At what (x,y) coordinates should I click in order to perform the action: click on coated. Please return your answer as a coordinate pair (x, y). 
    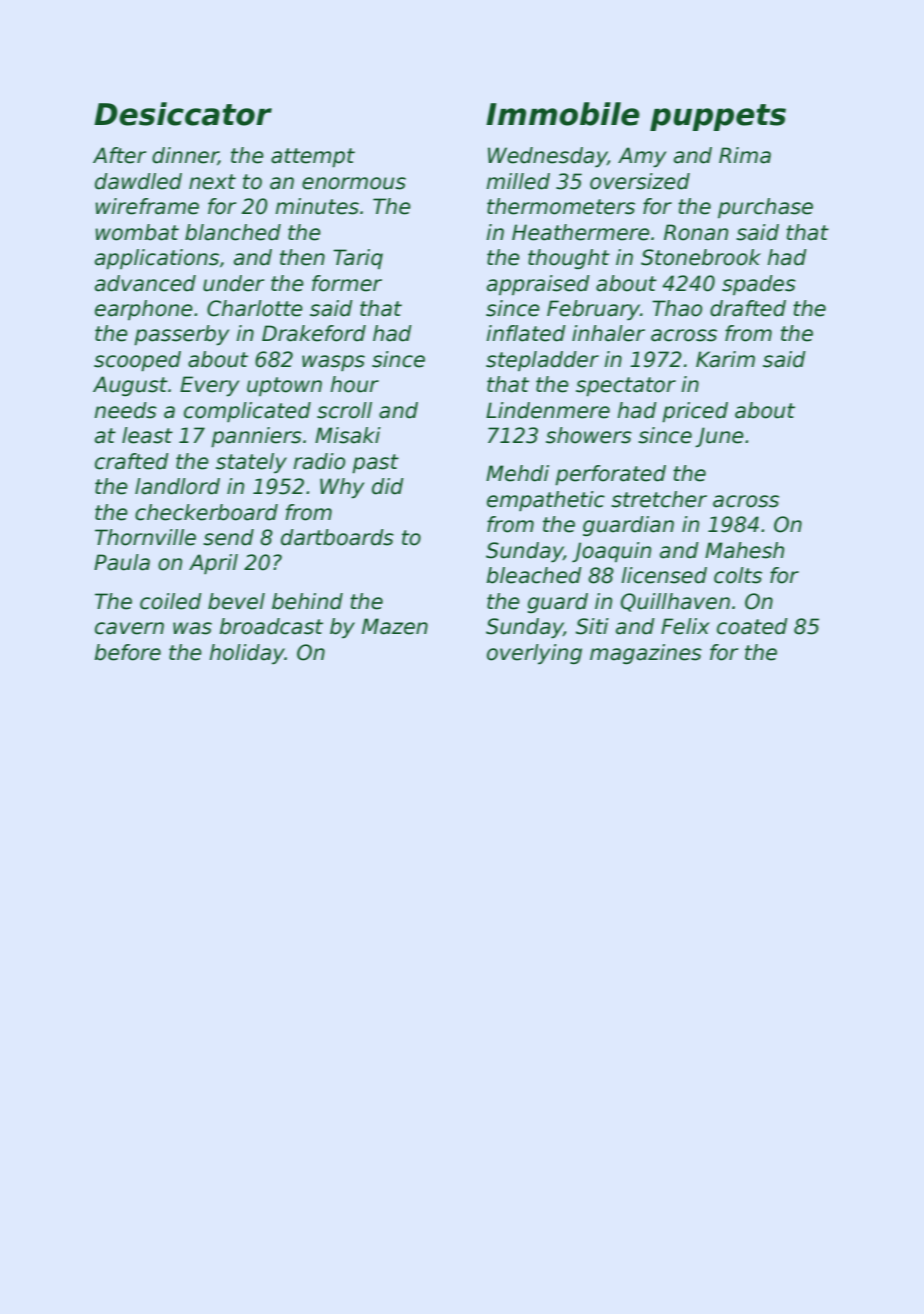
    Looking at the image, I should click on (752, 626).
